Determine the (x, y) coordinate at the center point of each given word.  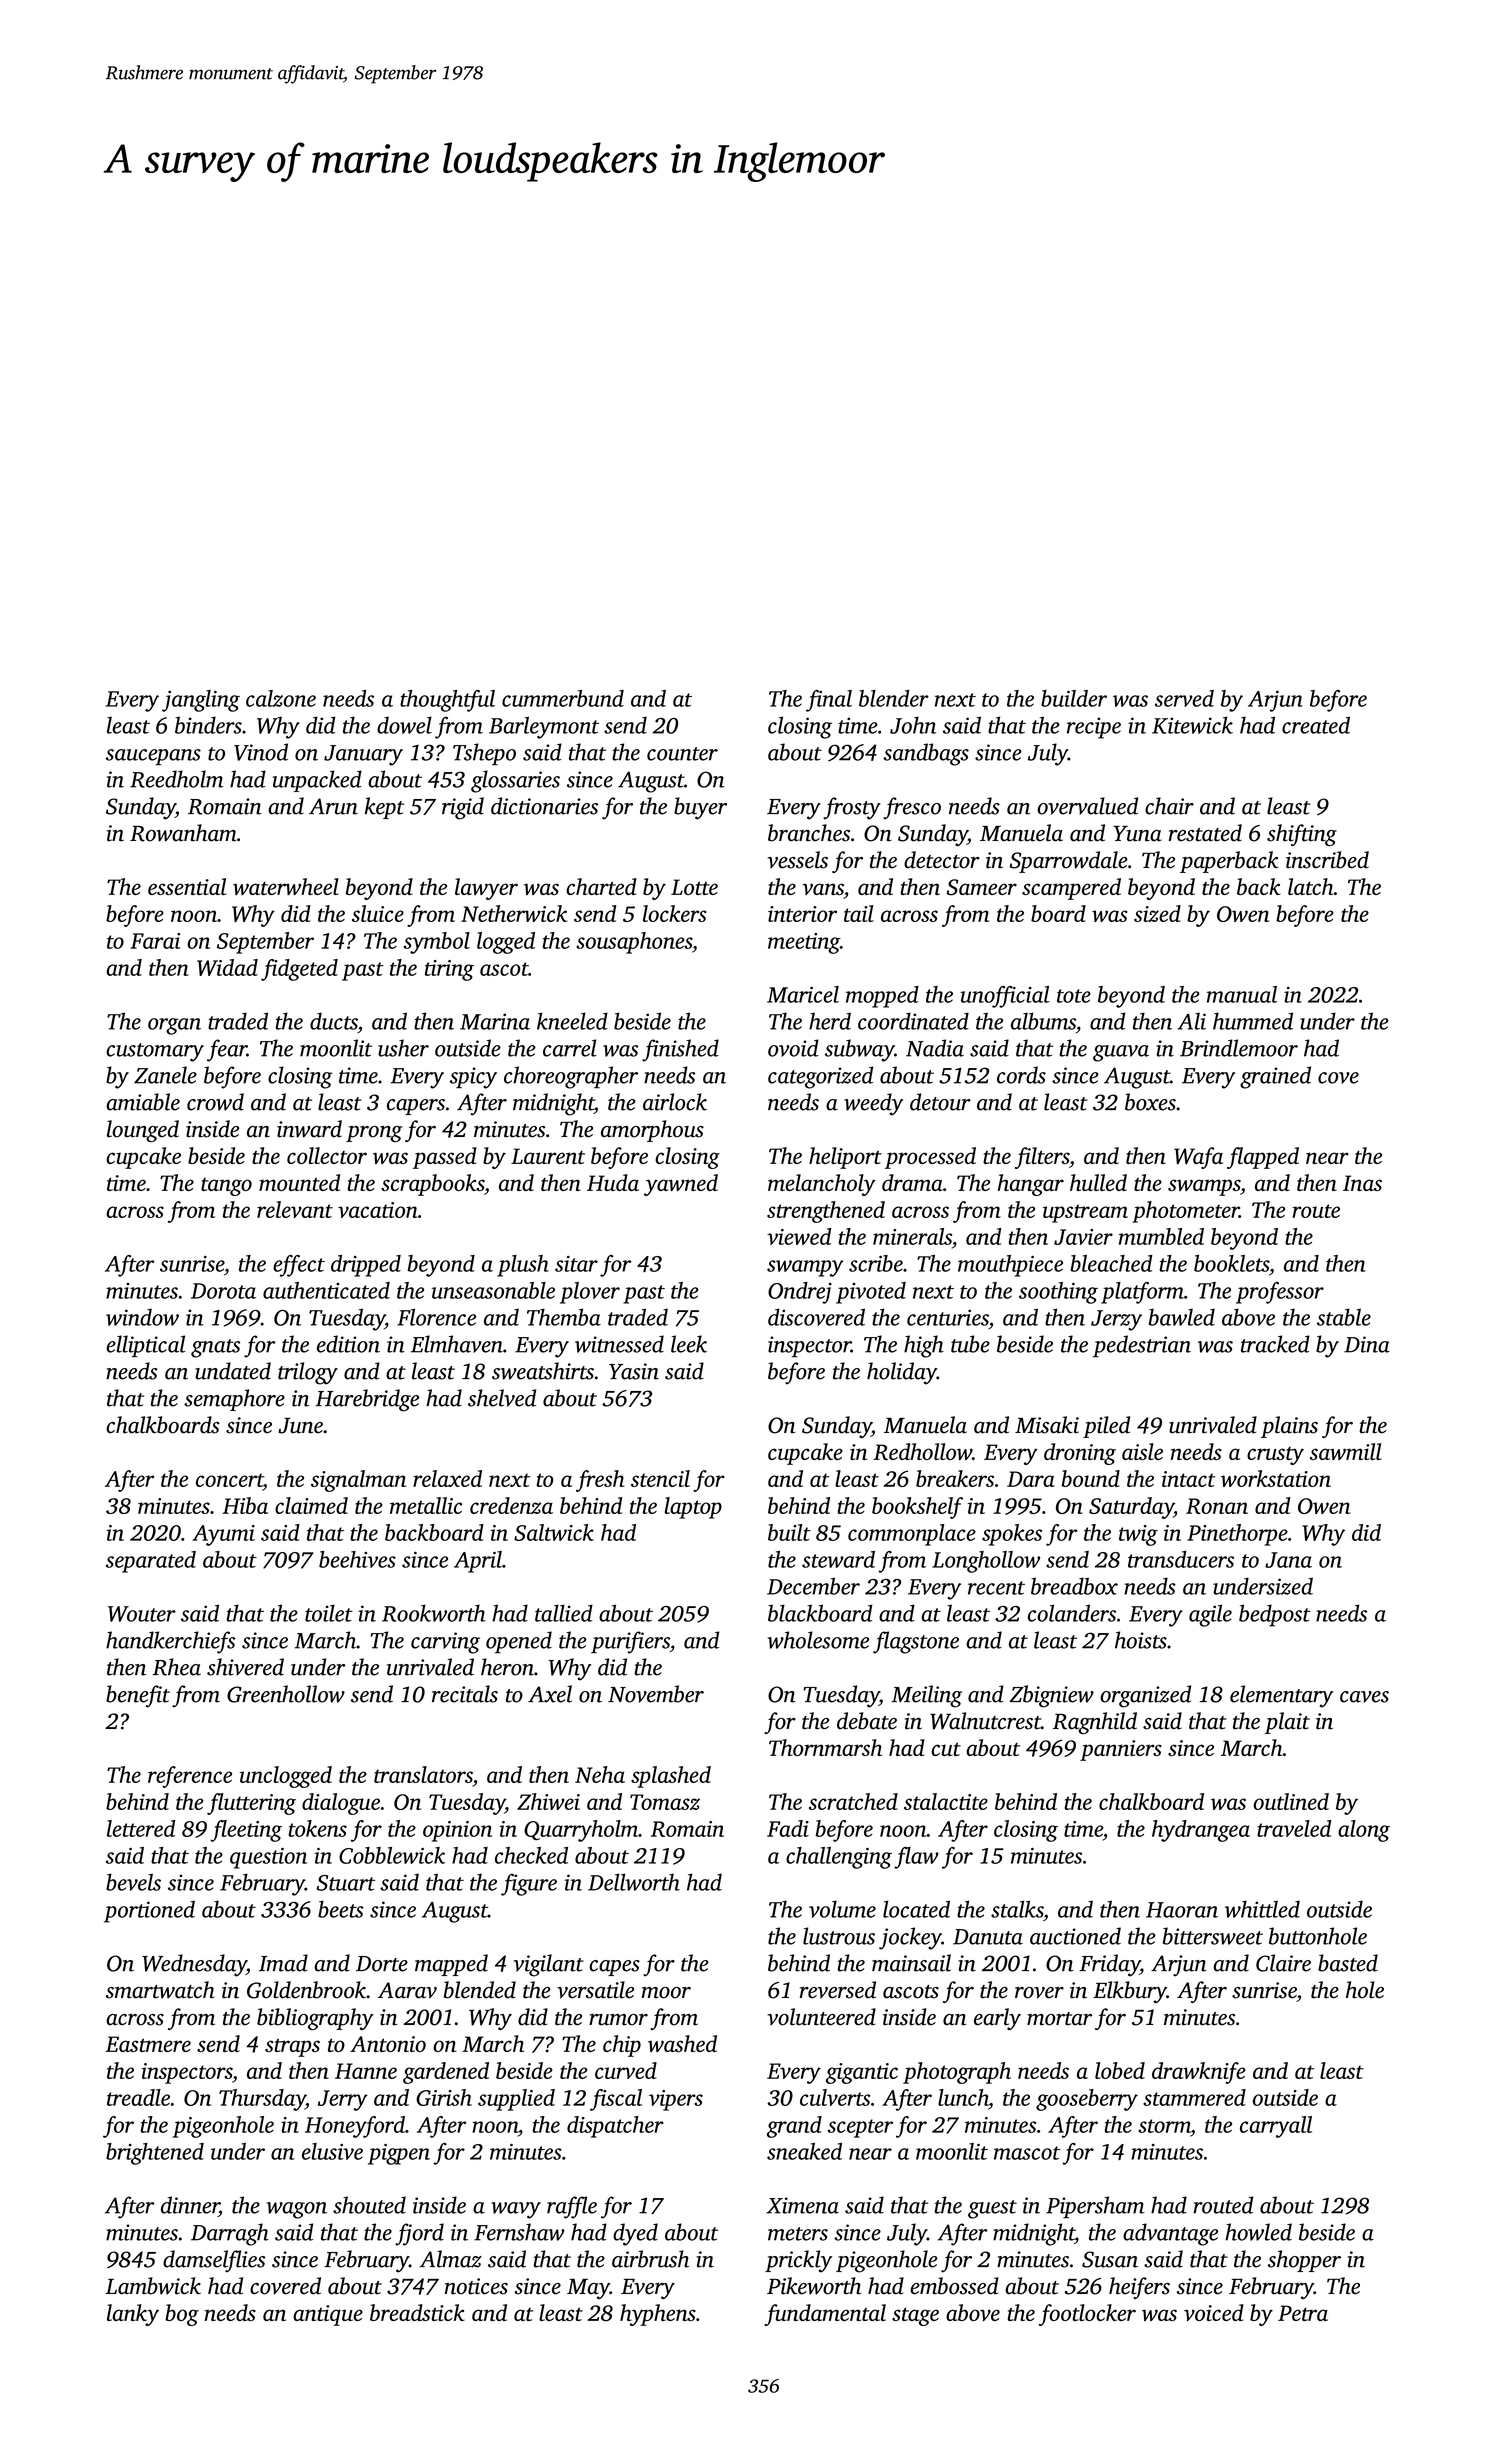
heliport (845, 1158)
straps (292, 2048)
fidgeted (299, 970)
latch (1311, 886)
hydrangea (1201, 1831)
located (916, 1909)
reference (190, 1777)
